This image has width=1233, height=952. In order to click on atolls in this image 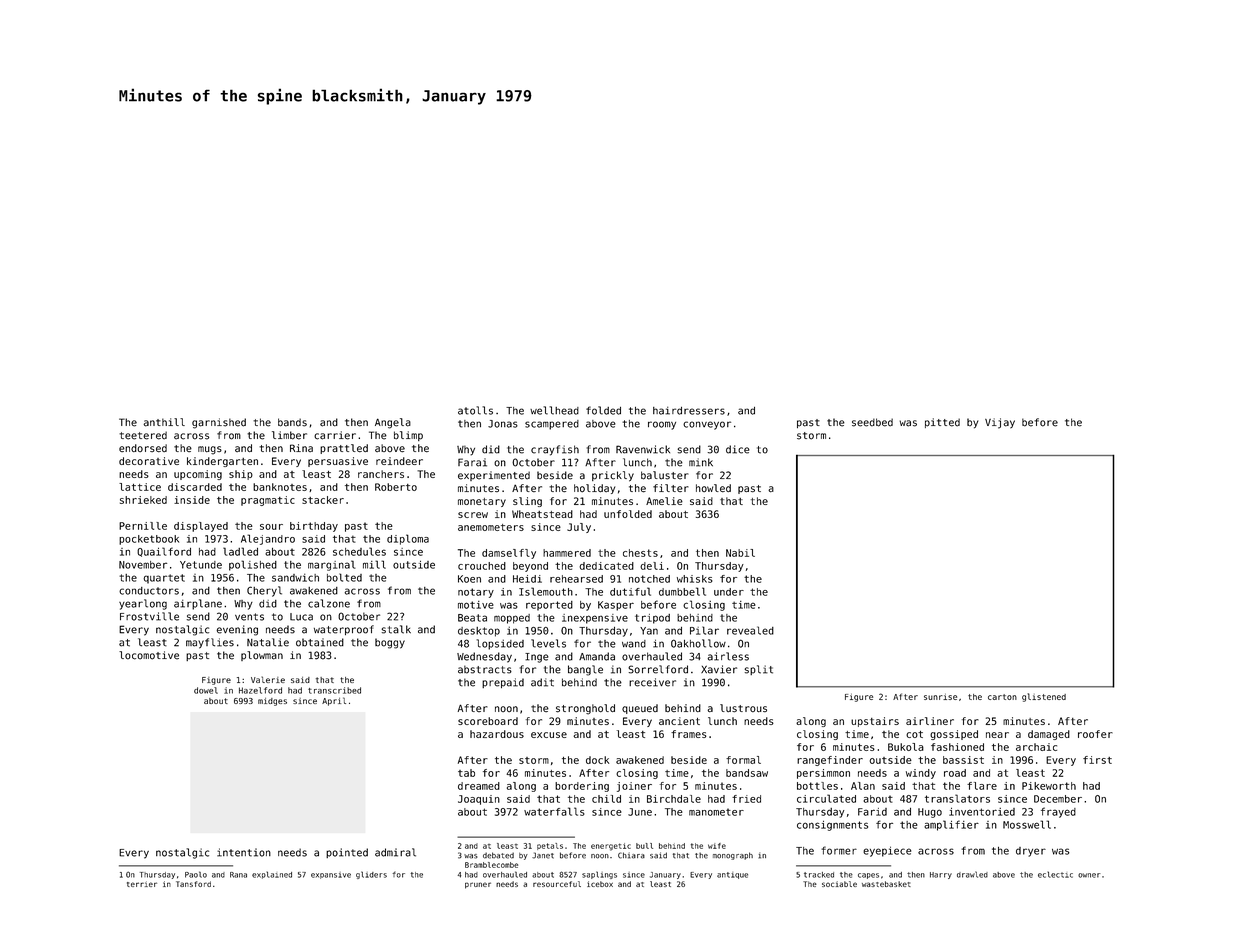, I will do `click(475, 410)`.
